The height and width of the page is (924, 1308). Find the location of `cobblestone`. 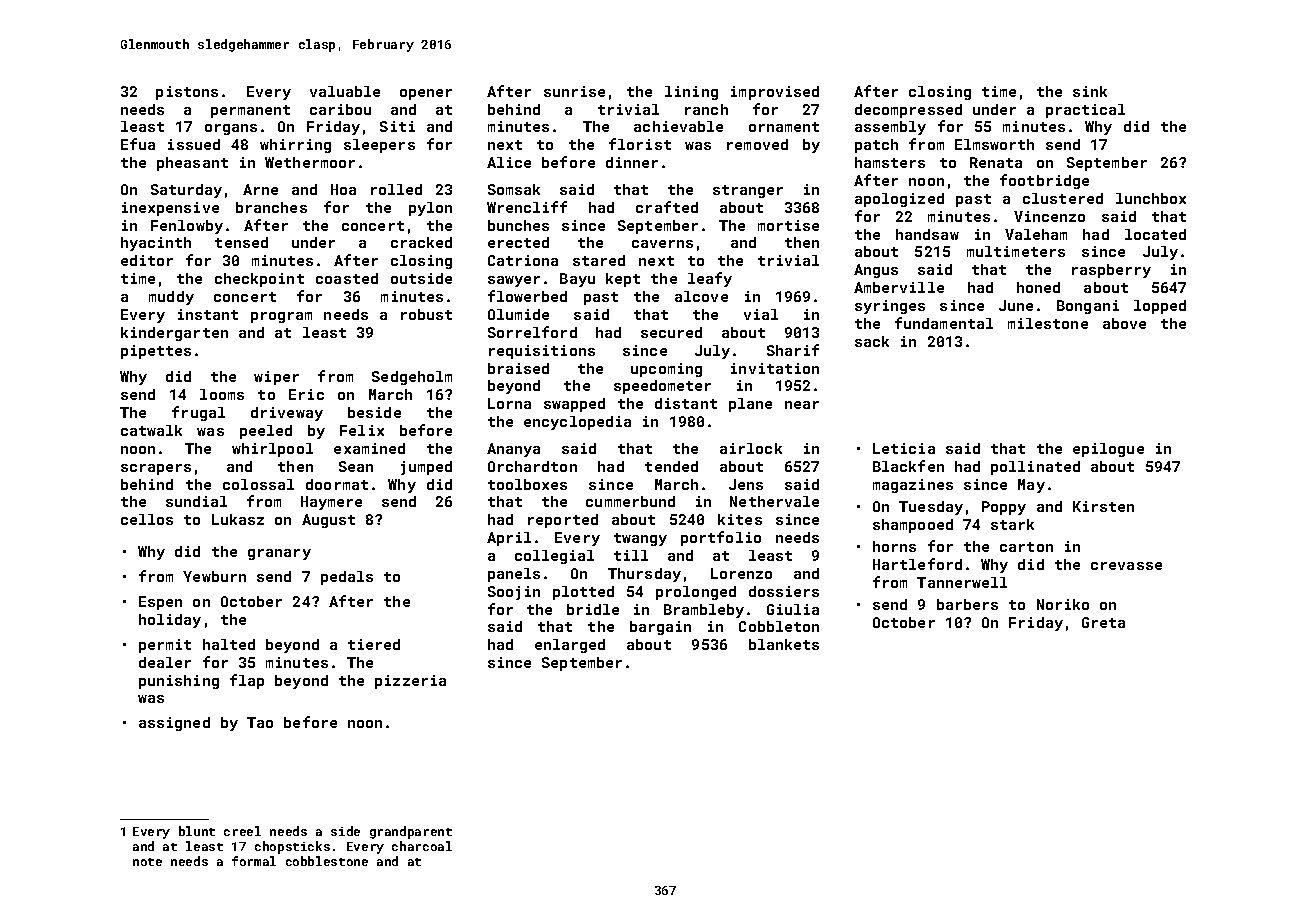

cobblestone is located at coordinates (327, 861).
